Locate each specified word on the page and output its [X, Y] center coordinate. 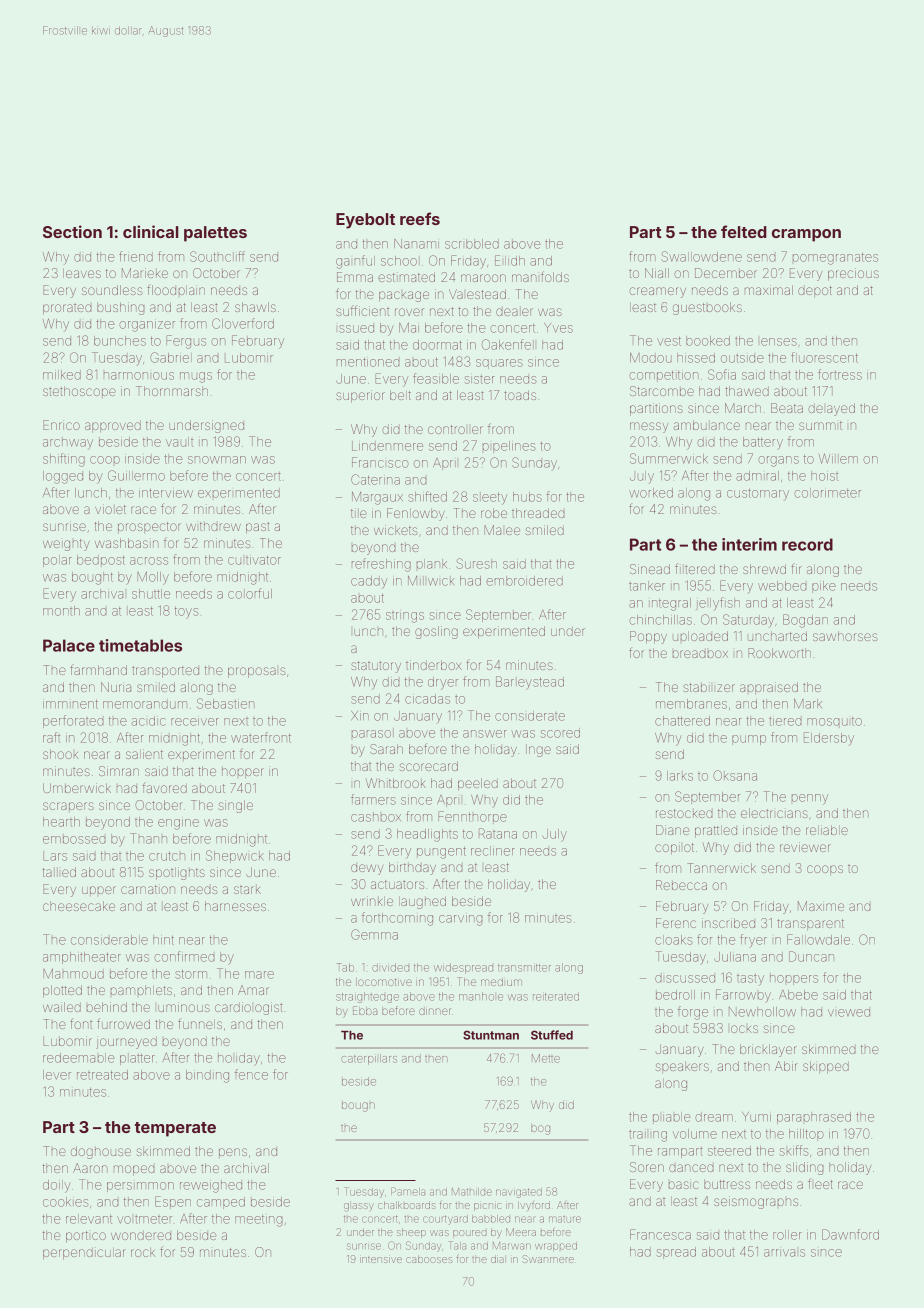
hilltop [806, 1135]
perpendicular [84, 1254]
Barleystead [530, 683]
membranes [691, 704]
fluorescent [824, 357]
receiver [195, 722]
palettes [215, 234]
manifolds [540, 276]
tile [359, 513]
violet [110, 509]
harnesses [235, 906]
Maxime [821, 906]
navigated [519, 1193]
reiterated [556, 997]
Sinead [650, 569]
